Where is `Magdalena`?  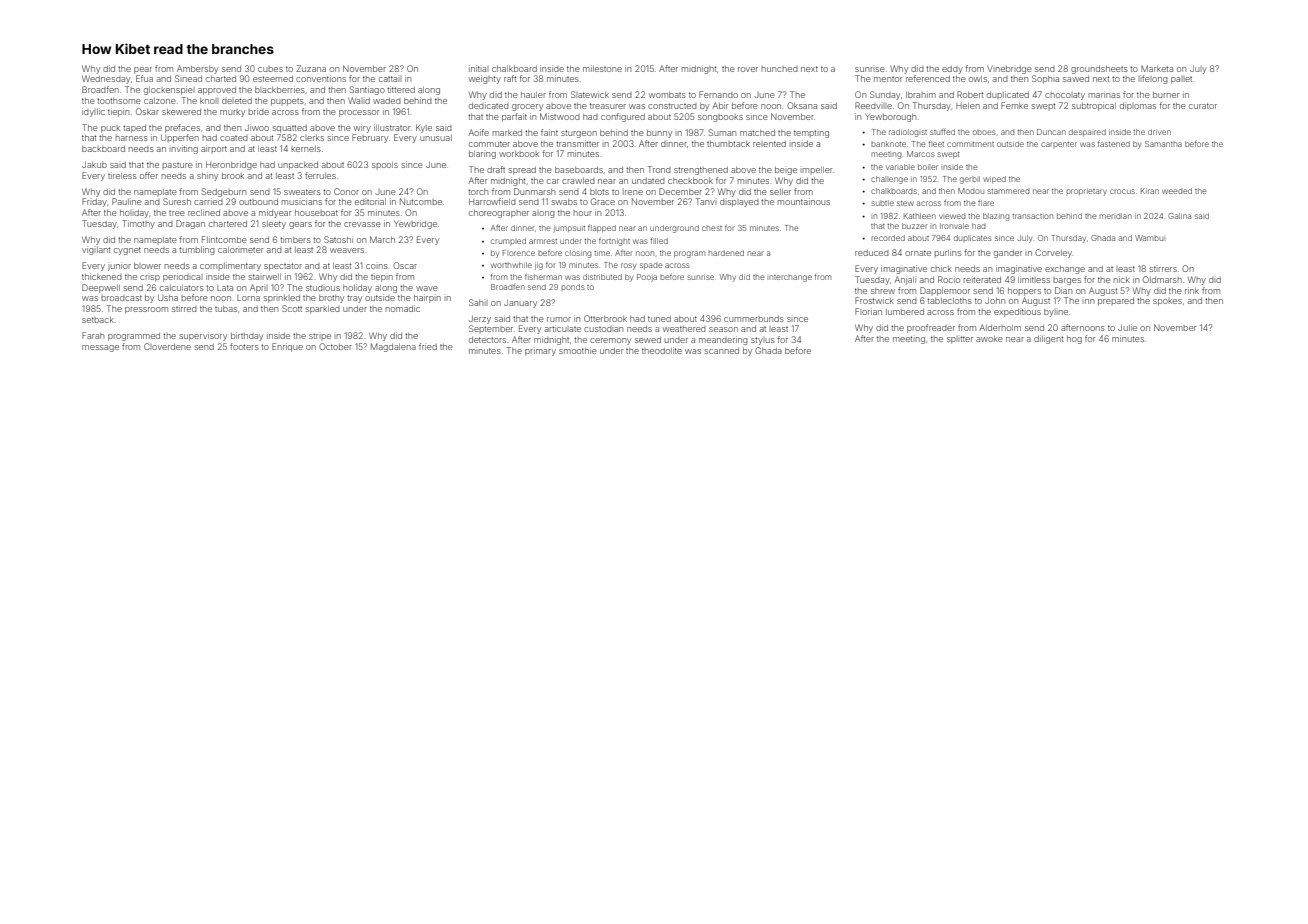 Magdalena is located at coordinates (393, 347).
